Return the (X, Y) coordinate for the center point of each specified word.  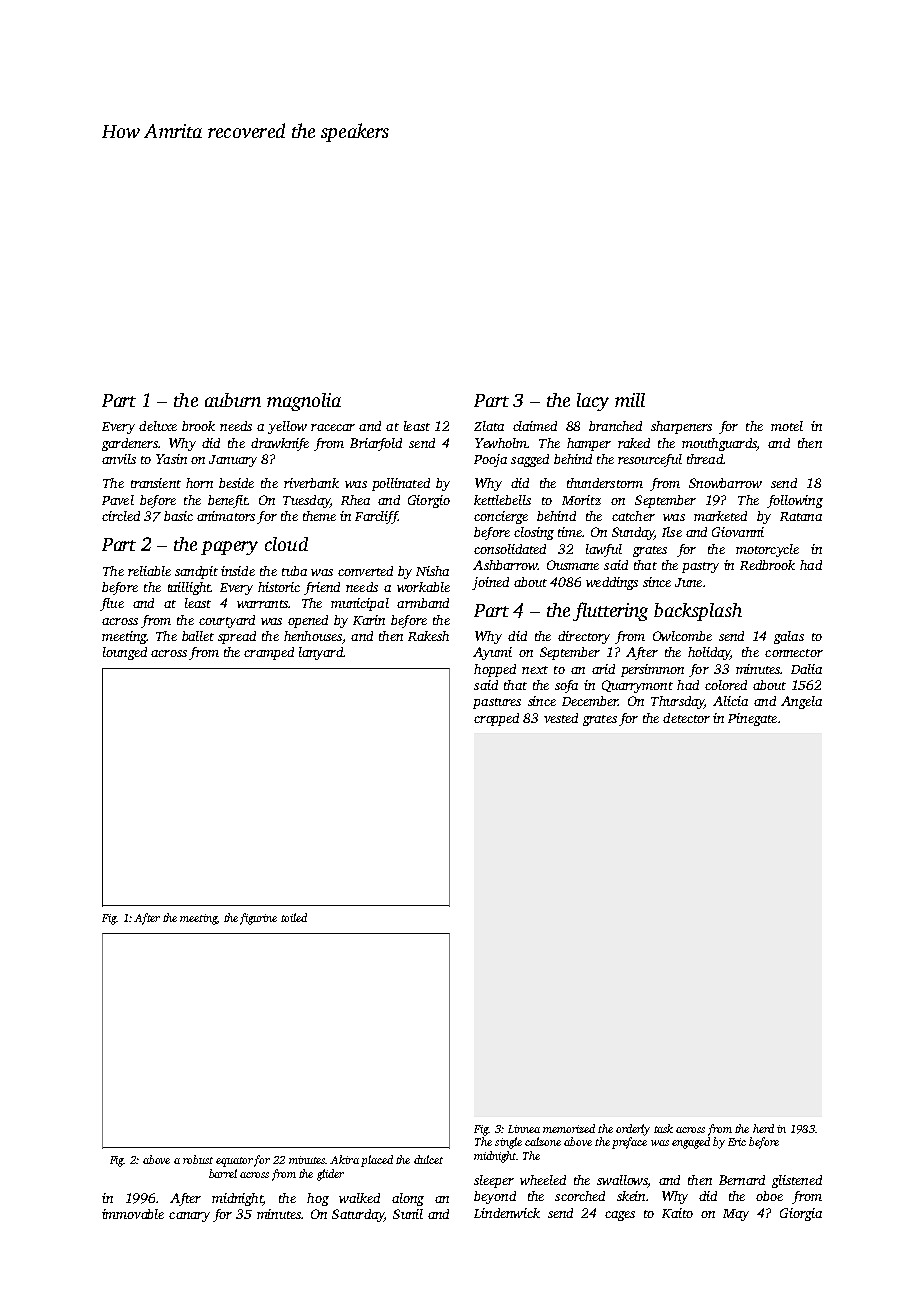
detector (686, 718)
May (736, 1215)
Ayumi (492, 653)
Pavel (118, 500)
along (408, 1199)
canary (189, 1217)
